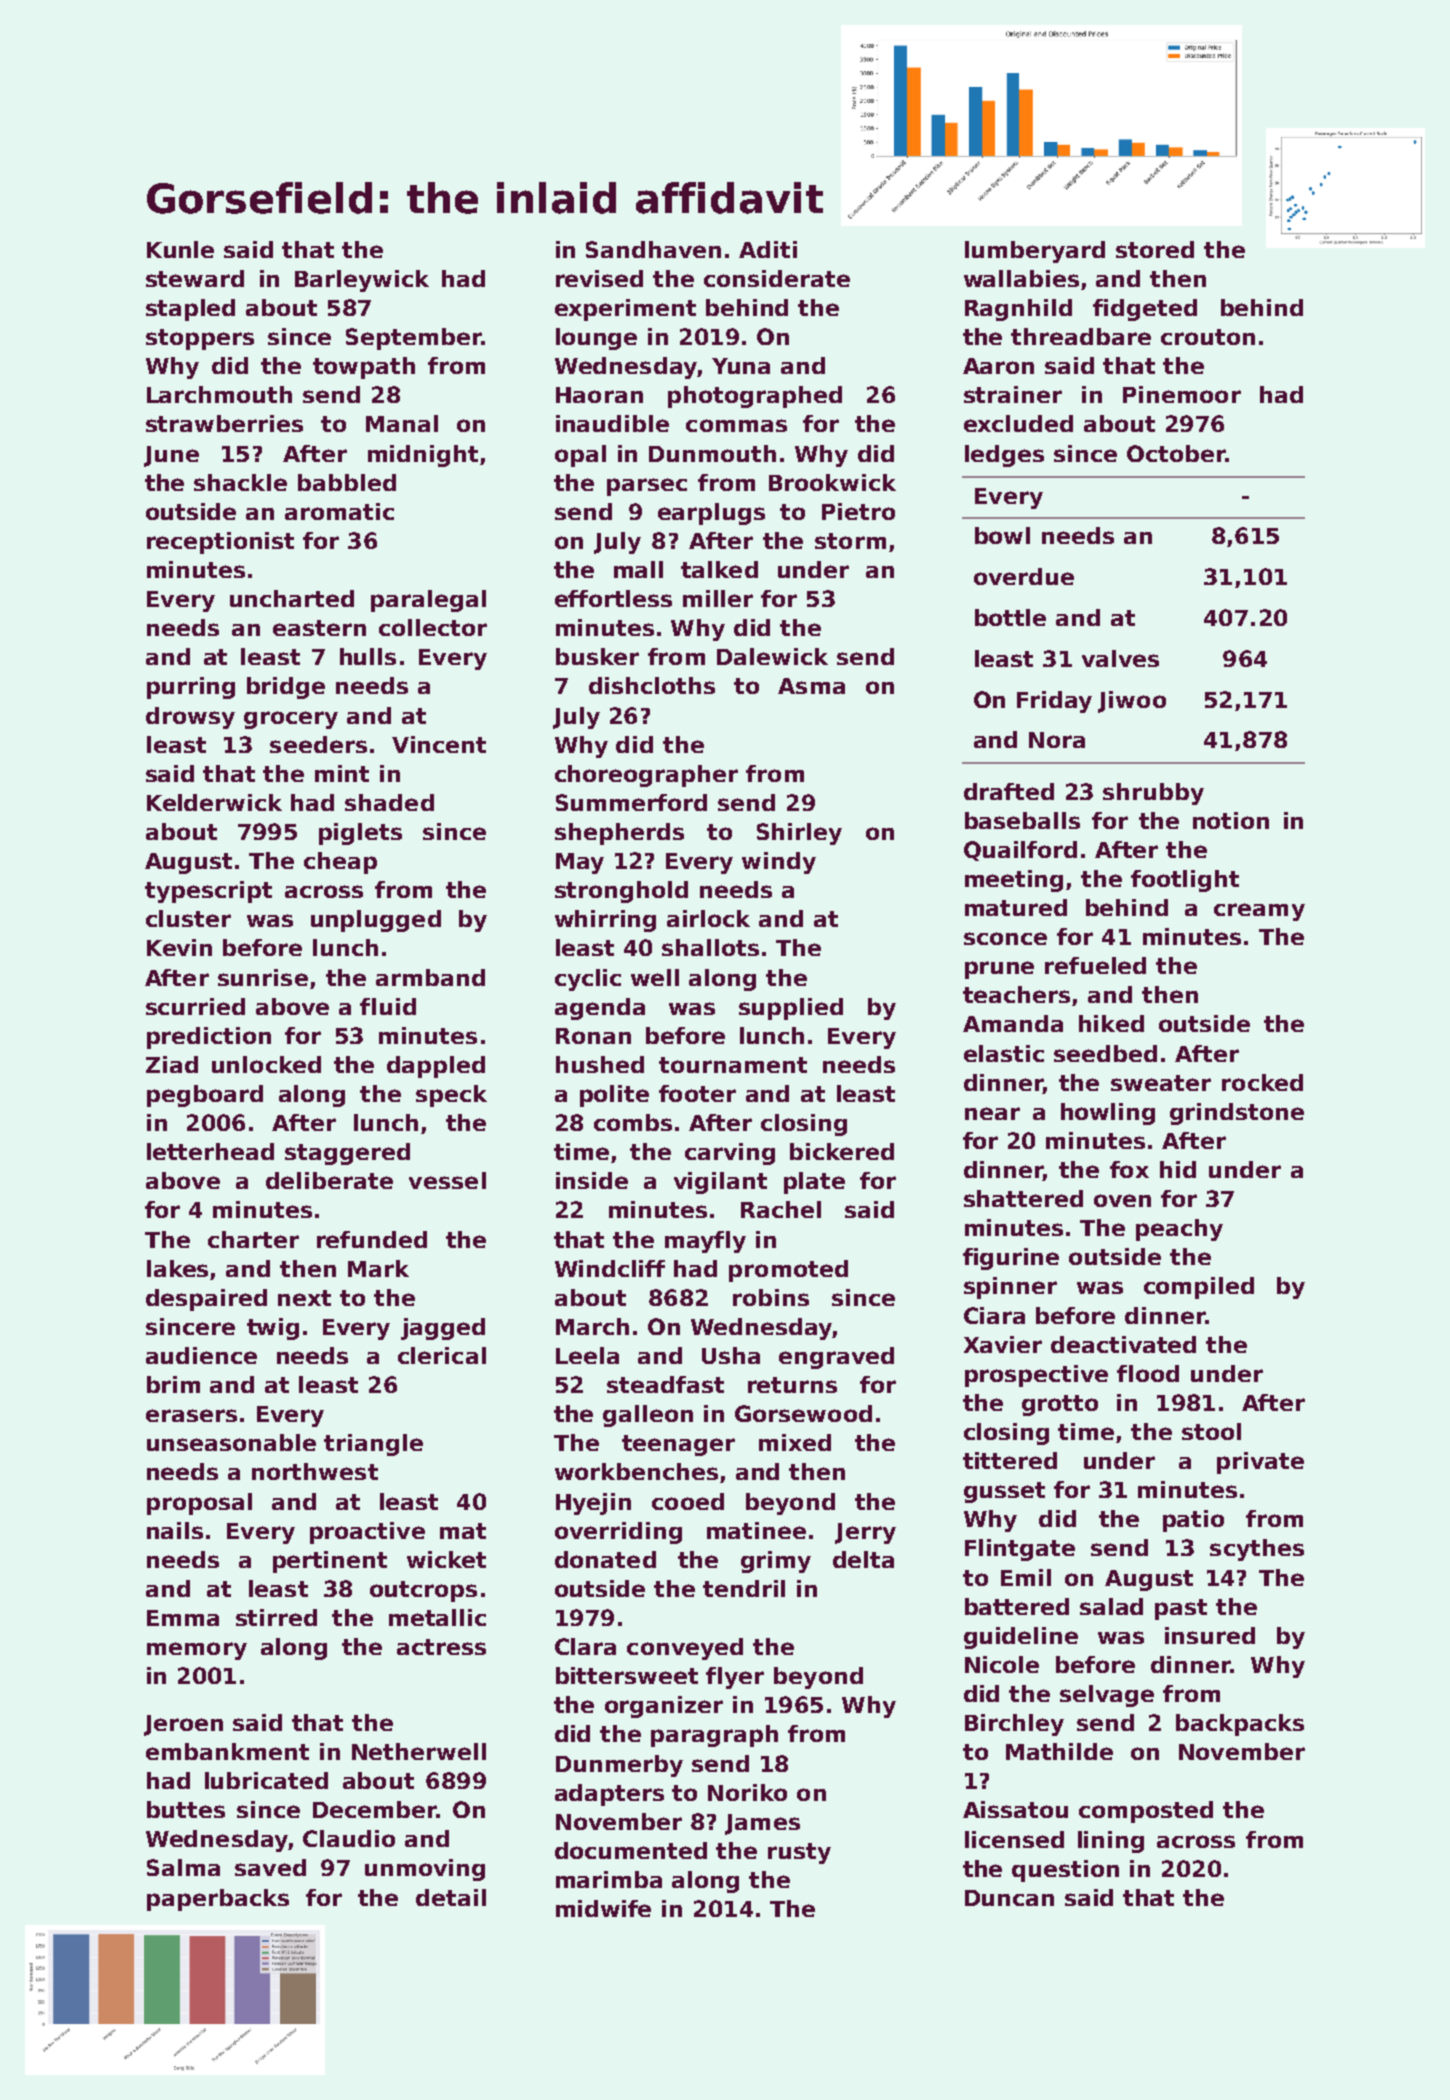  What do you see at coordinates (1262, 1082) in the document?
I see `rocked` at bounding box center [1262, 1082].
